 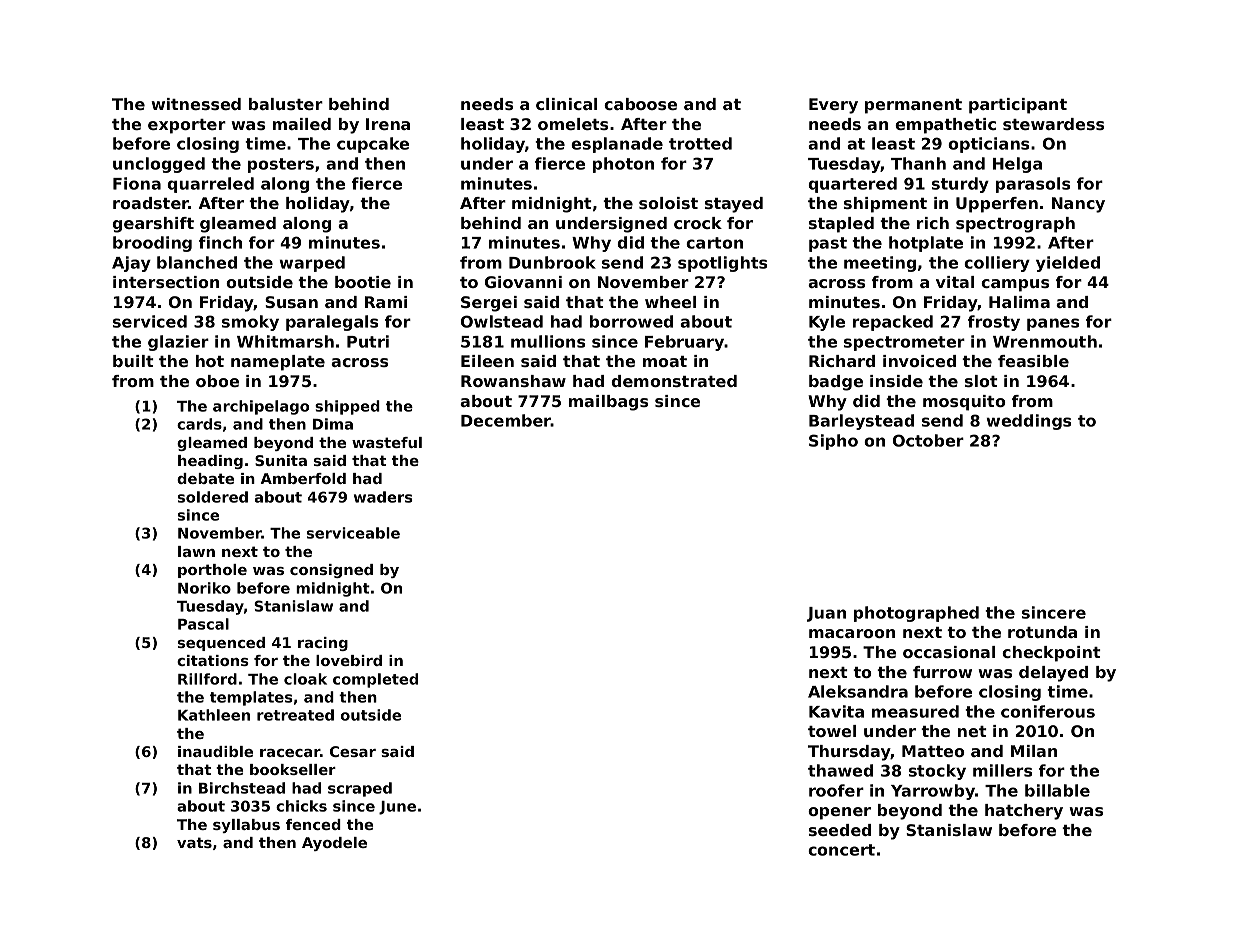 What do you see at coordinates (286, 104) in the image?
I see `baluster` at bounding box center [286, 104].
